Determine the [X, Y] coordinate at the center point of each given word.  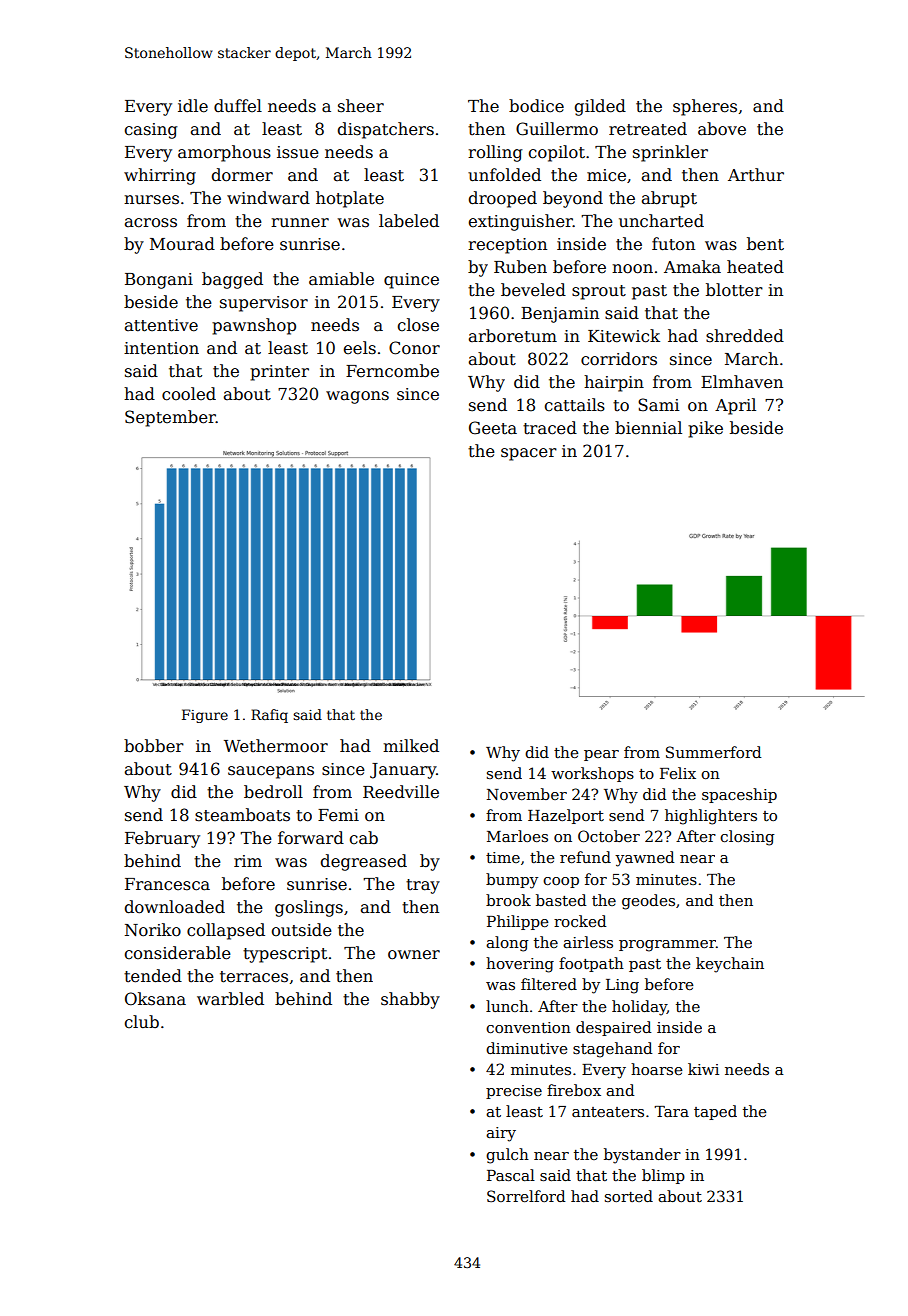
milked [411, 746]
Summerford [713, 752]
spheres [705, 107]
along [507, 944]
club [142, 1021]
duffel [238, 106]
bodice [536, 106]
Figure [205, 716]
